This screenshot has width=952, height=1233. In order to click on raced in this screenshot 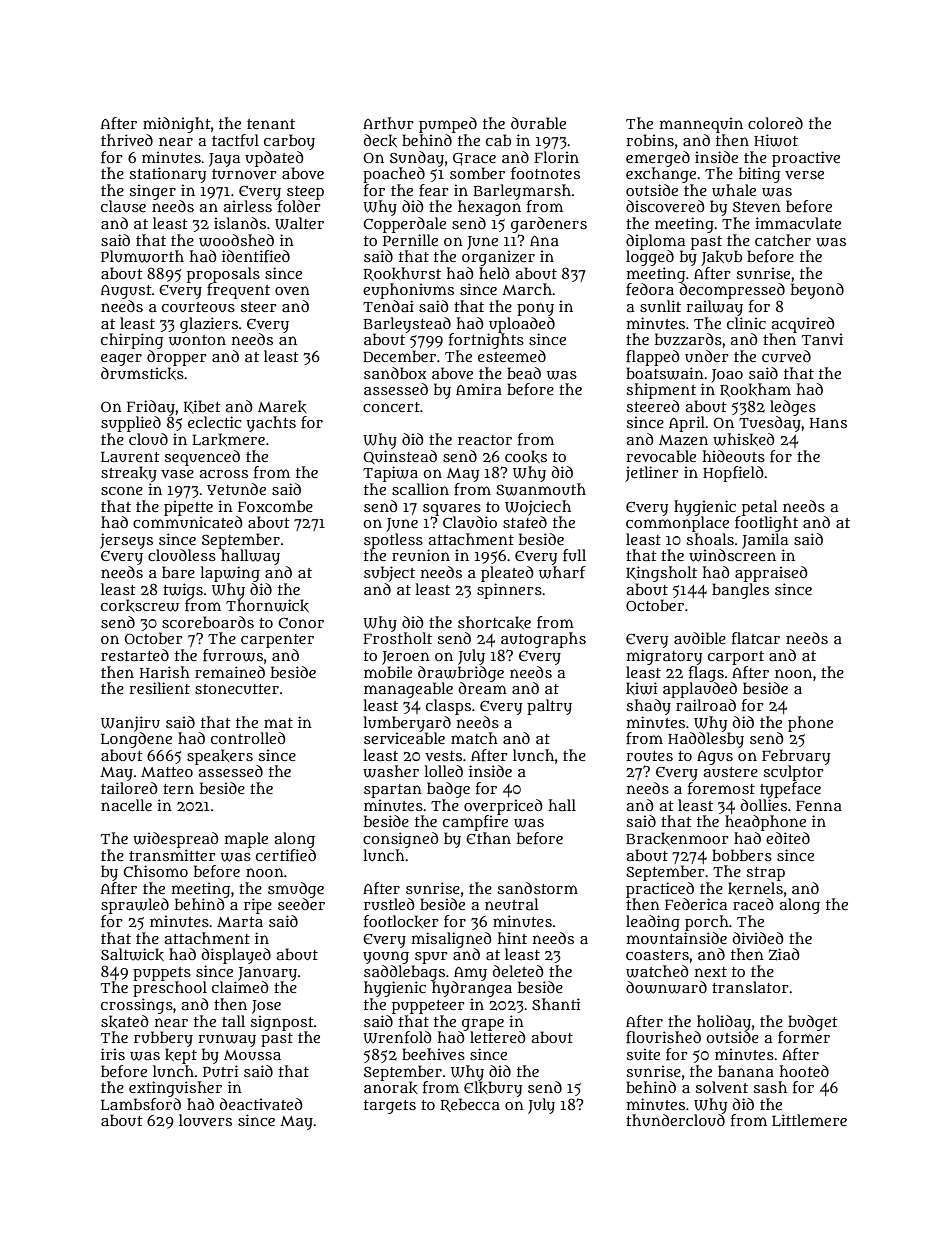, I will do `click(753, 904)`.
